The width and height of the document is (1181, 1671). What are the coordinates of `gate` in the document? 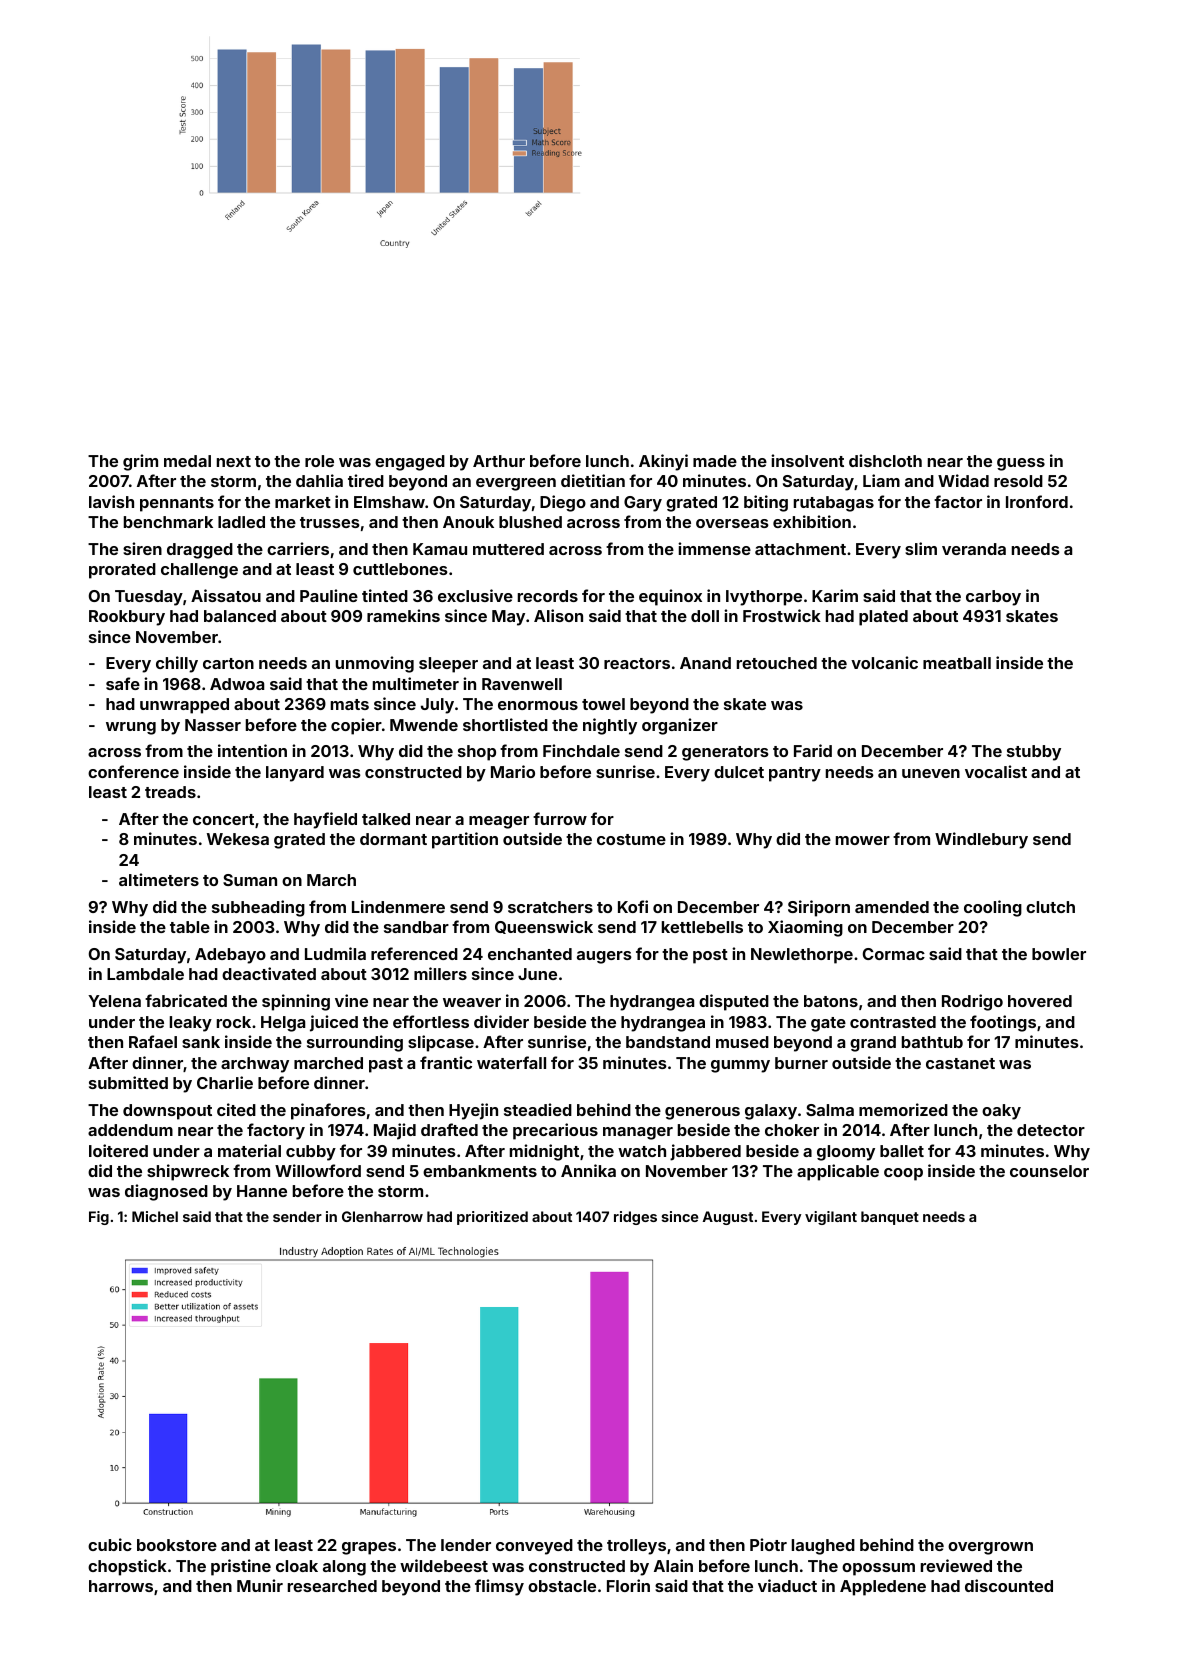 It's located at (828, 1024).
